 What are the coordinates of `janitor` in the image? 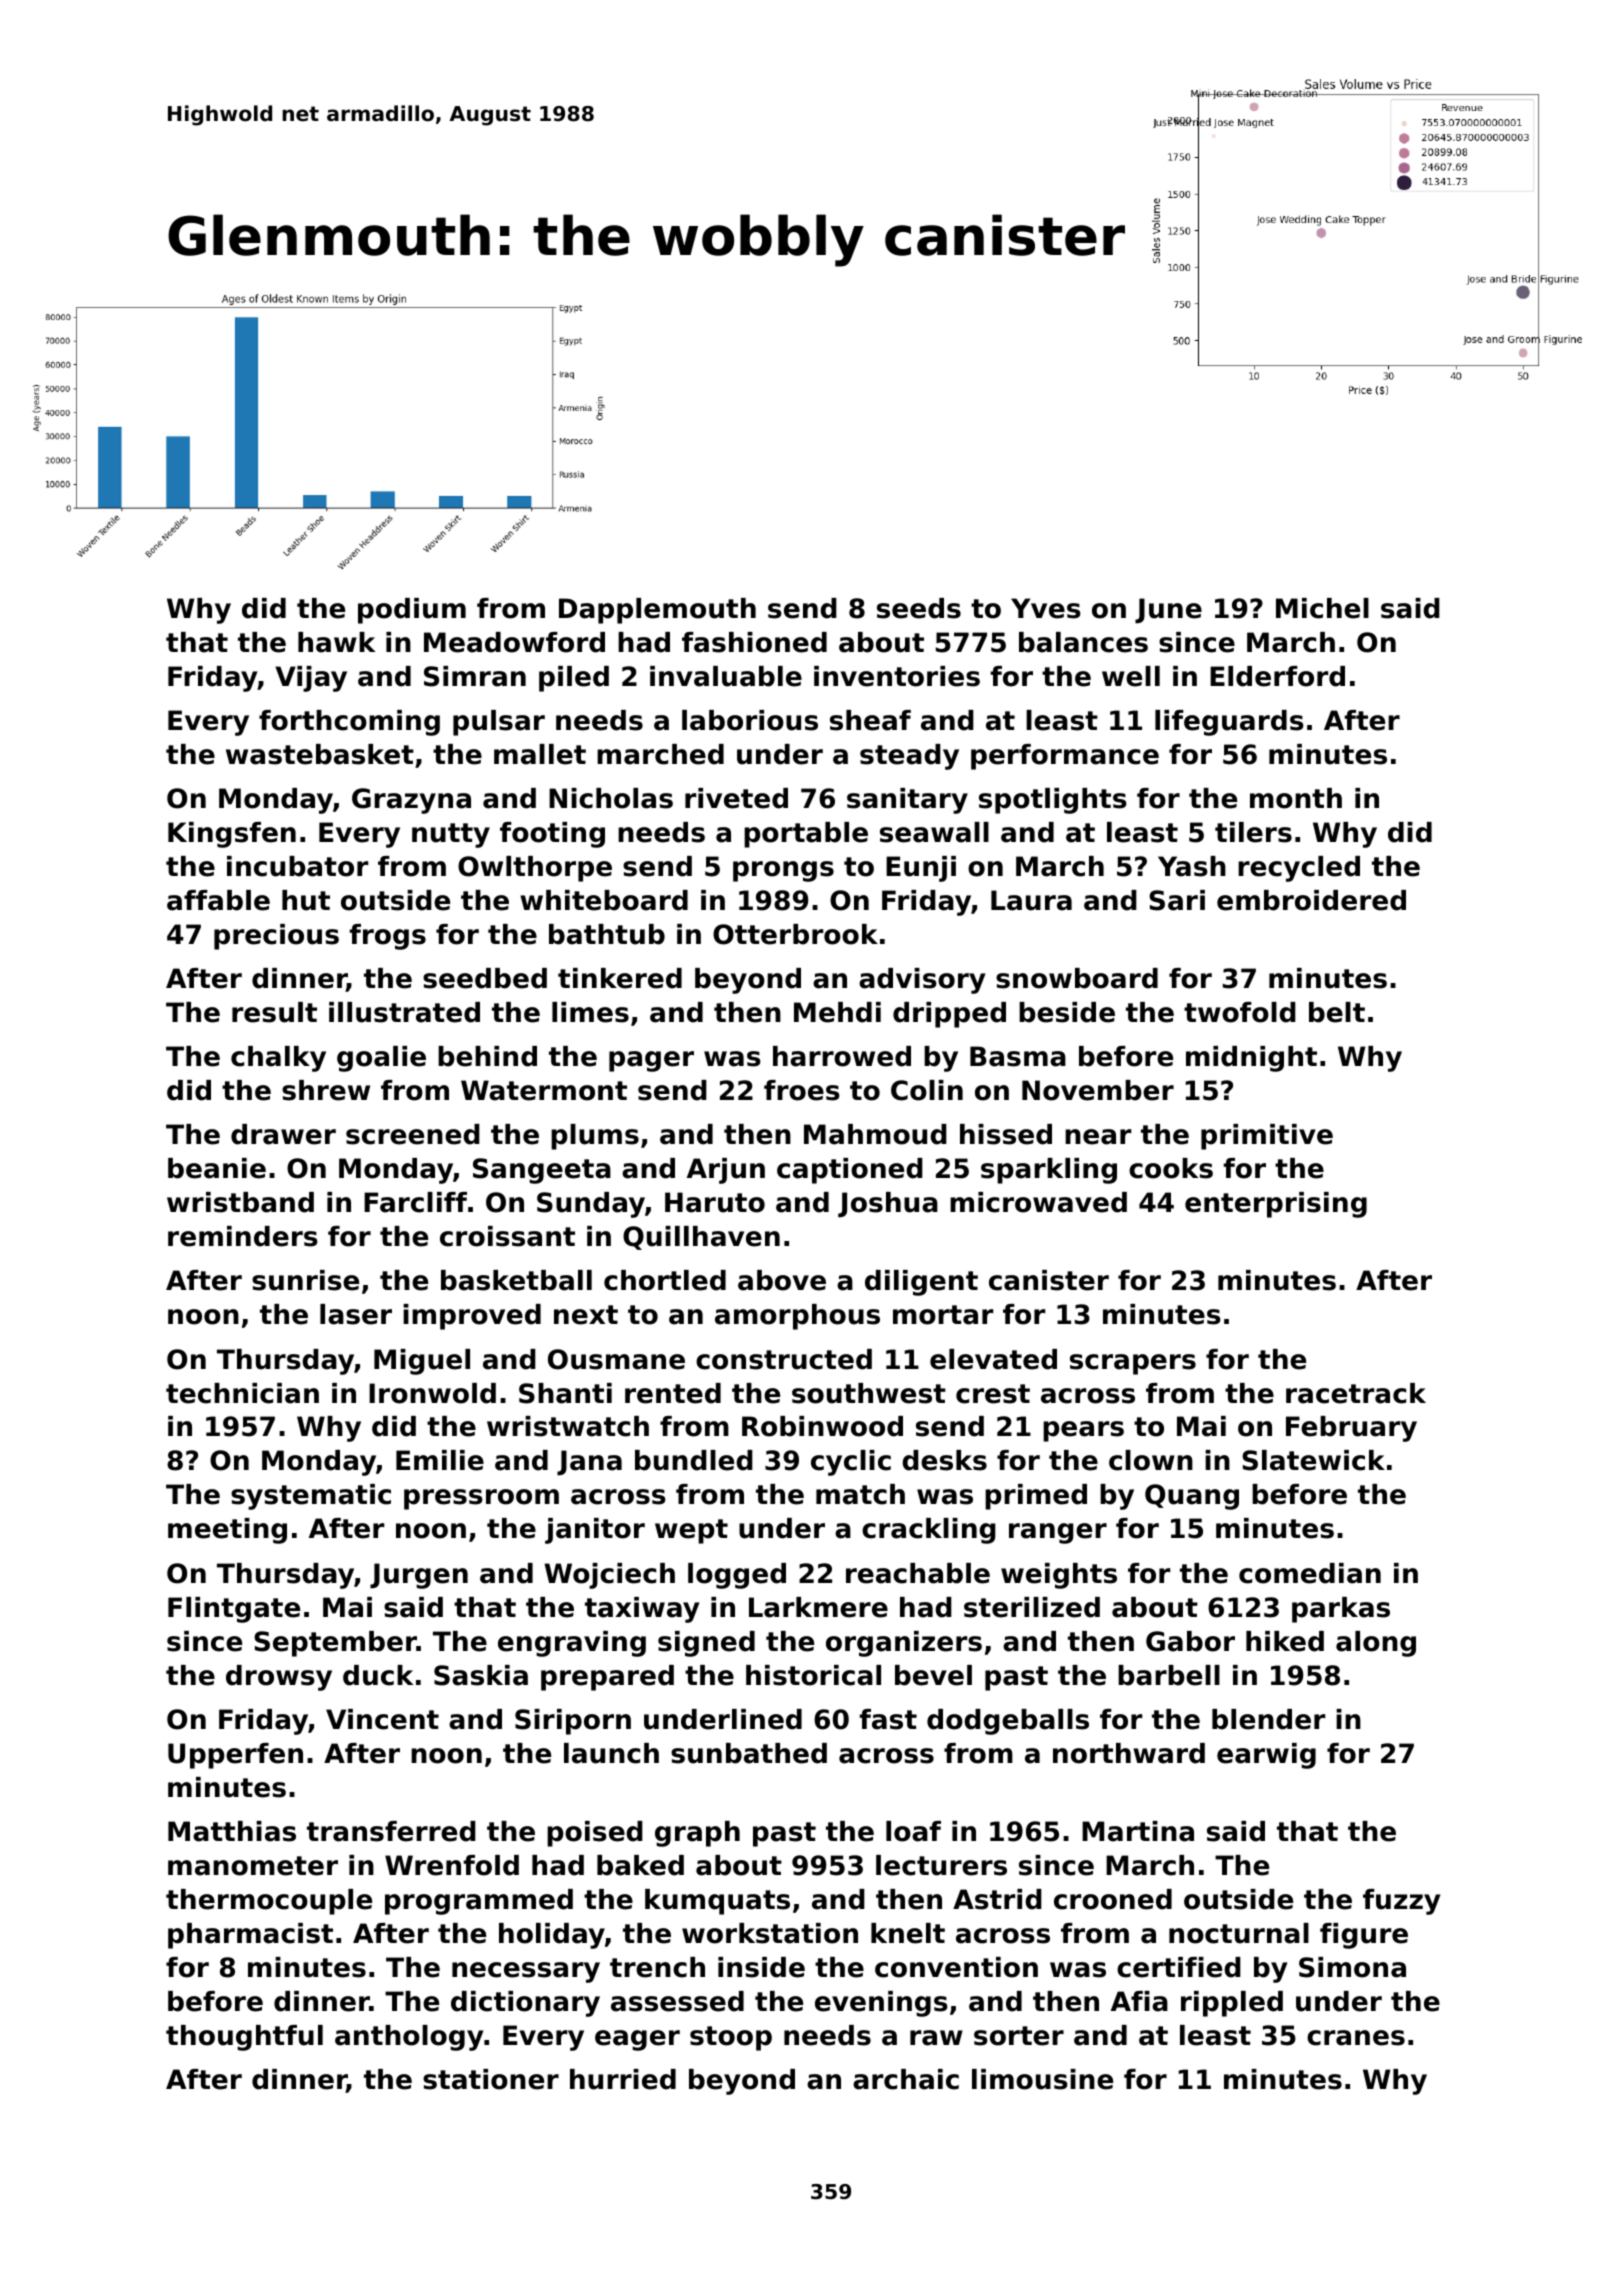 It's located at (595, 1531).
